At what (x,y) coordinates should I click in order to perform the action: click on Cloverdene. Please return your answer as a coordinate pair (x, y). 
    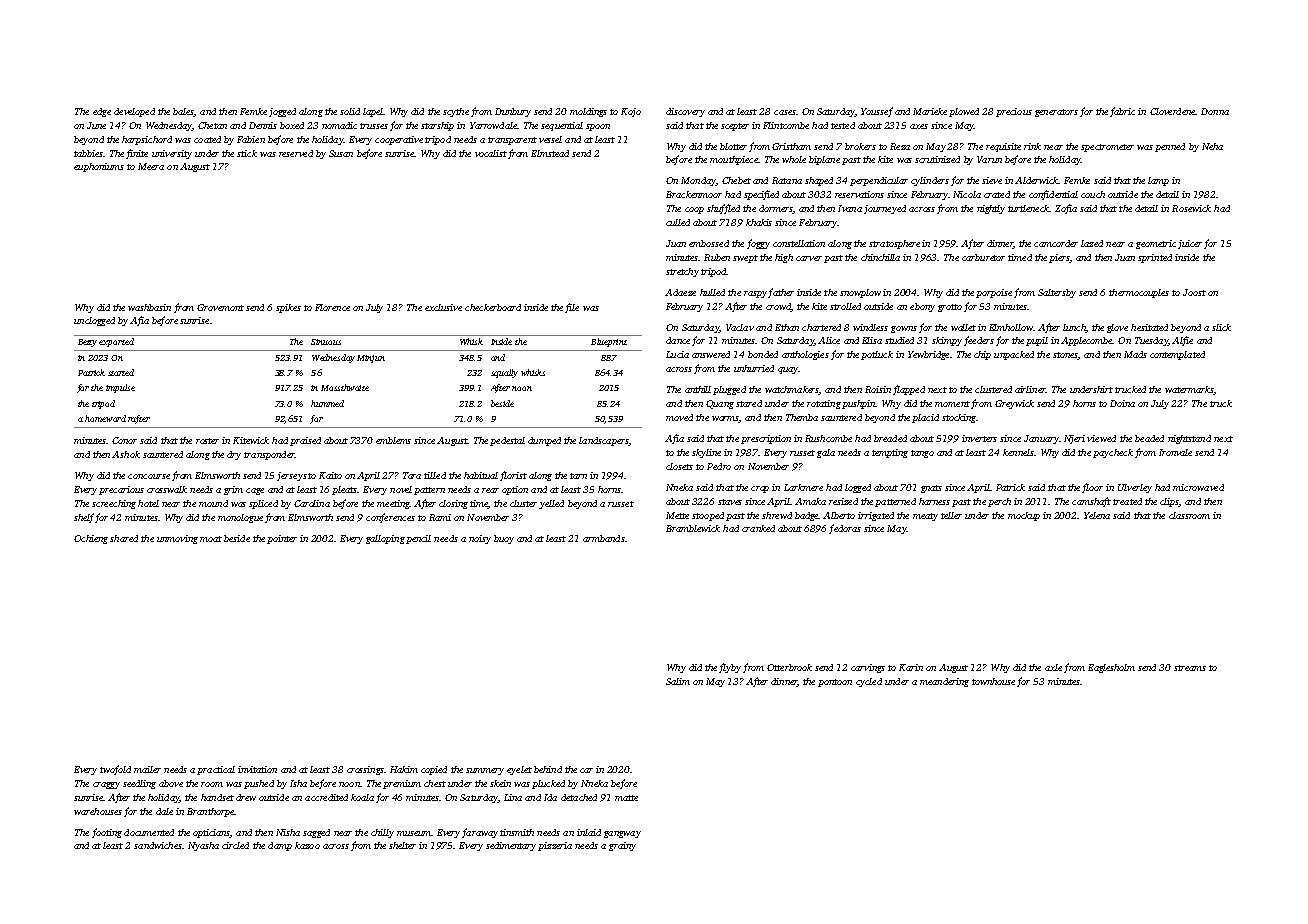
    Looking at the image, I should click on (1173, 111).
